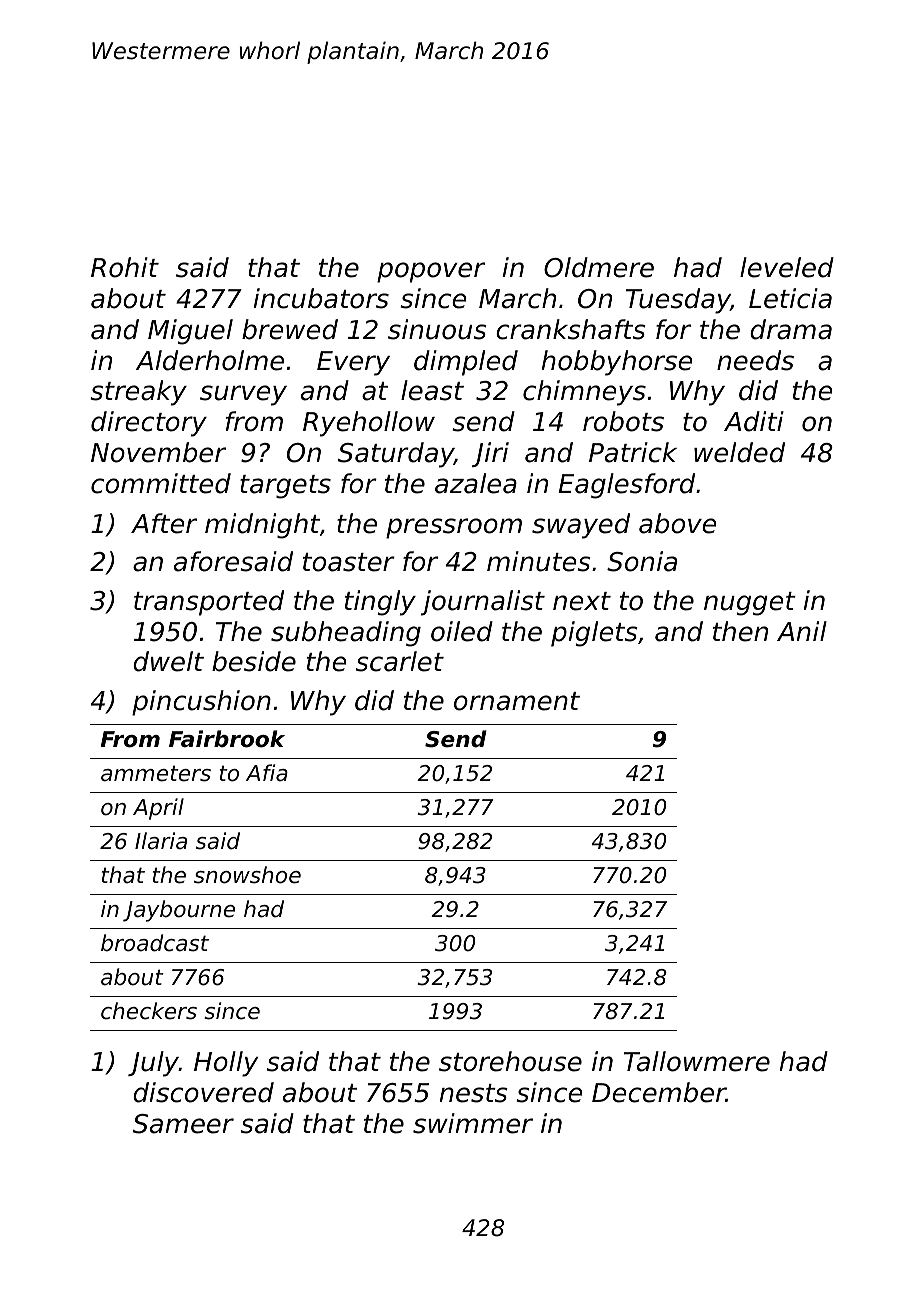 The width and height of the screenshot is (924, 1311). I want to click on scarlet, so click(400, 661).
